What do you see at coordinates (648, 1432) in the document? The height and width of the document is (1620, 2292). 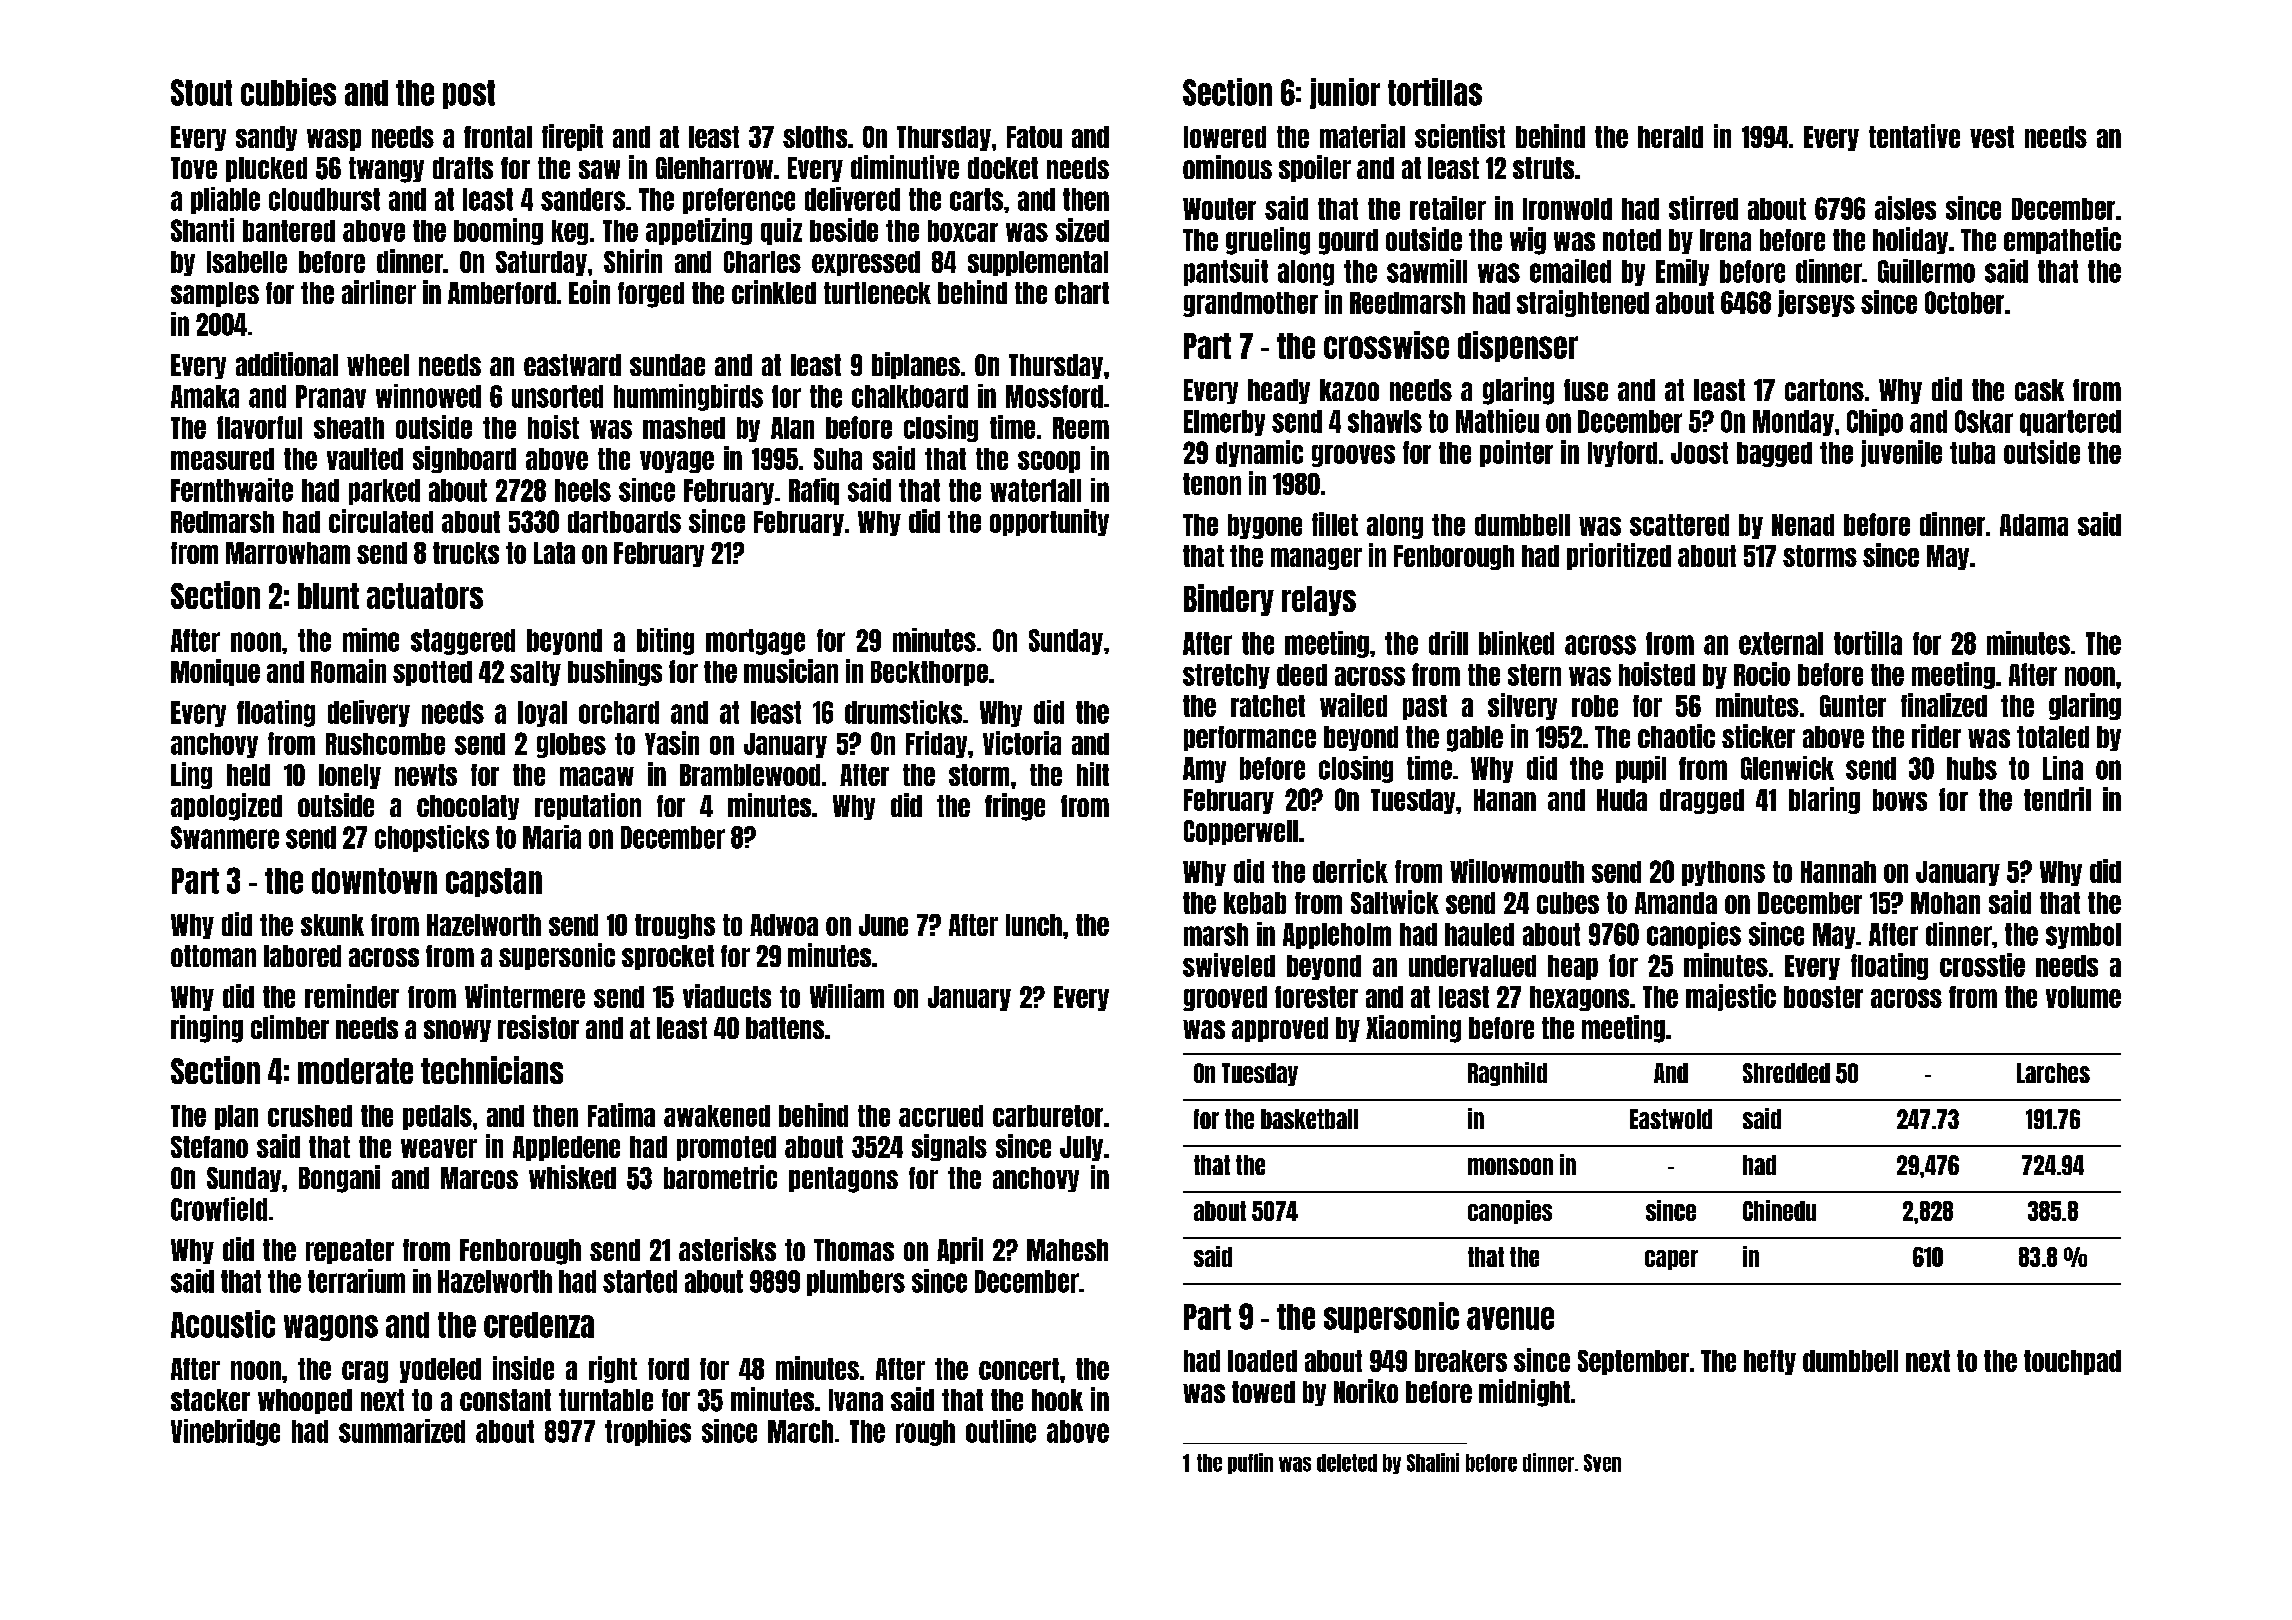 I see `trophies` at bounding box center [648, 1432].
